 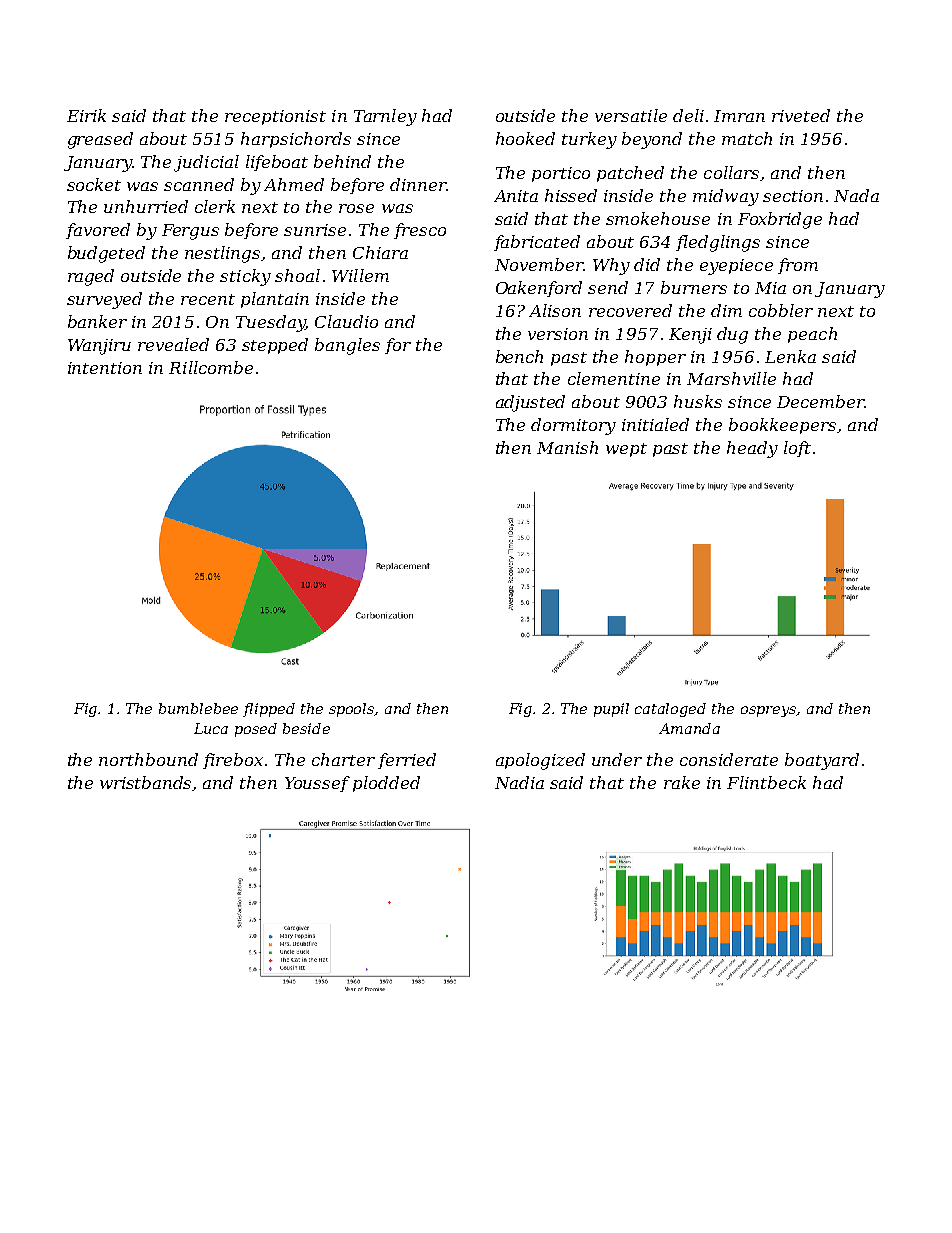 I want to click on posed, so click(x=256, y=730).
